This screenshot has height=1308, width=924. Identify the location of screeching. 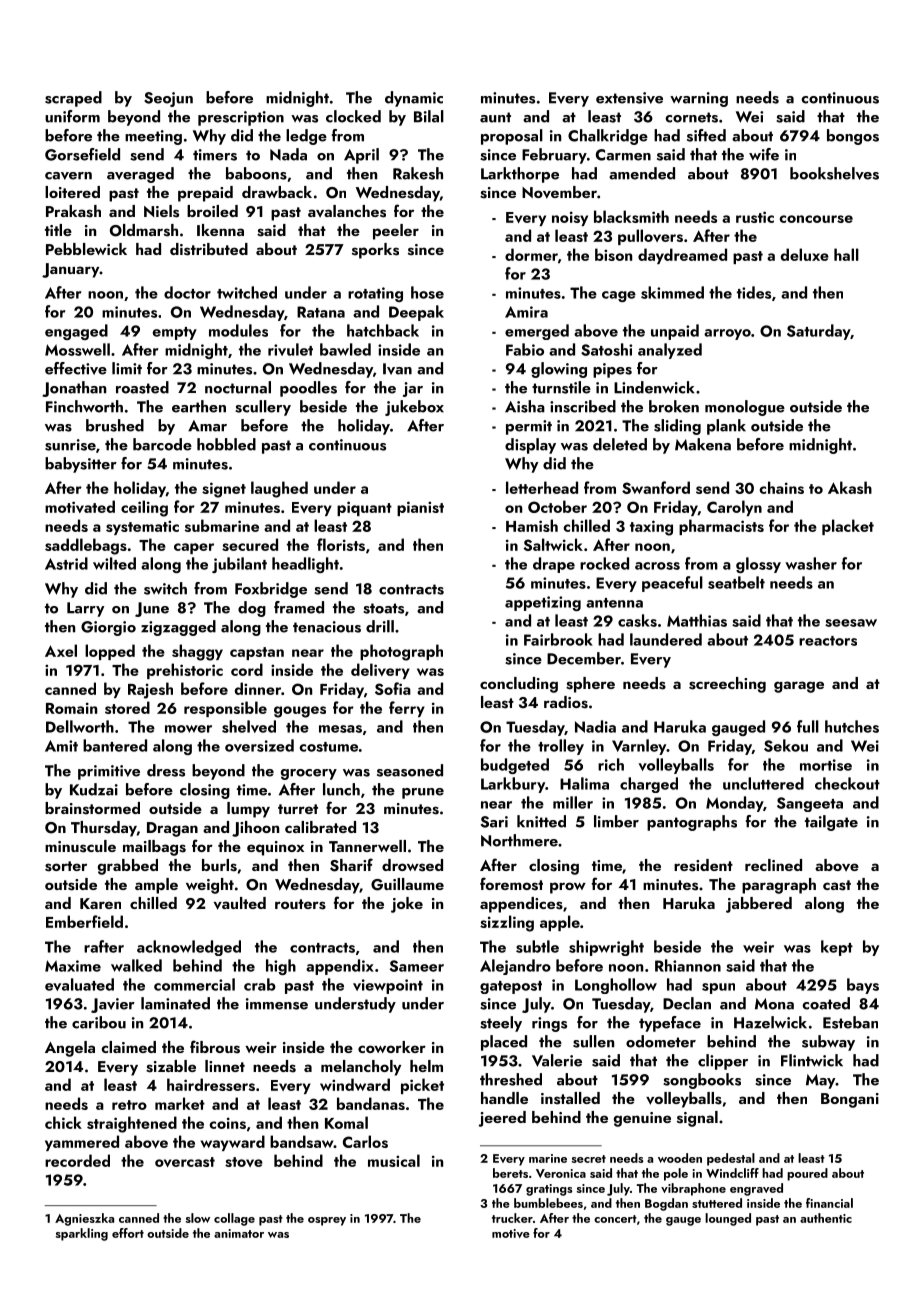
(727, 685).
